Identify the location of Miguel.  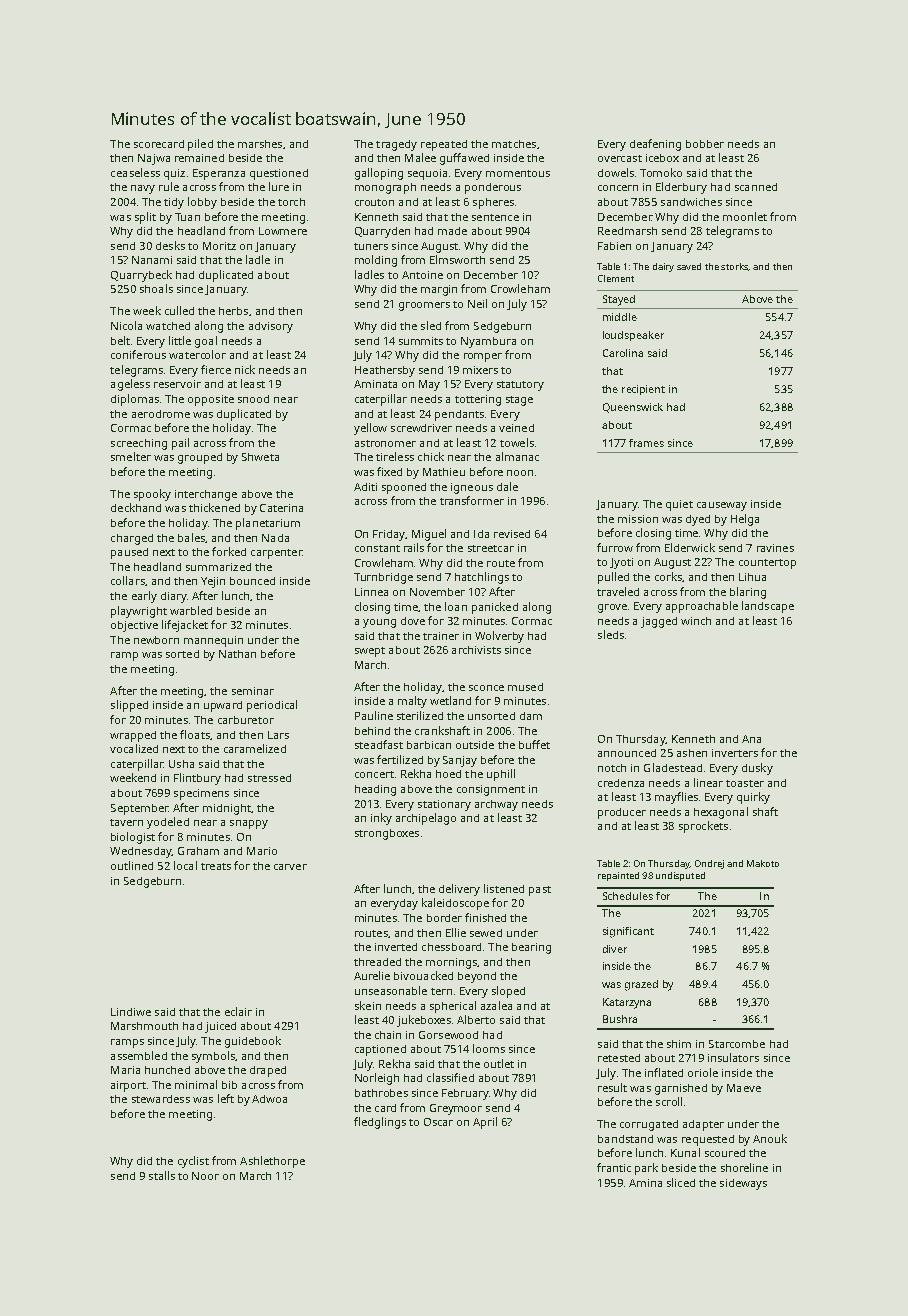
(429, 535).
